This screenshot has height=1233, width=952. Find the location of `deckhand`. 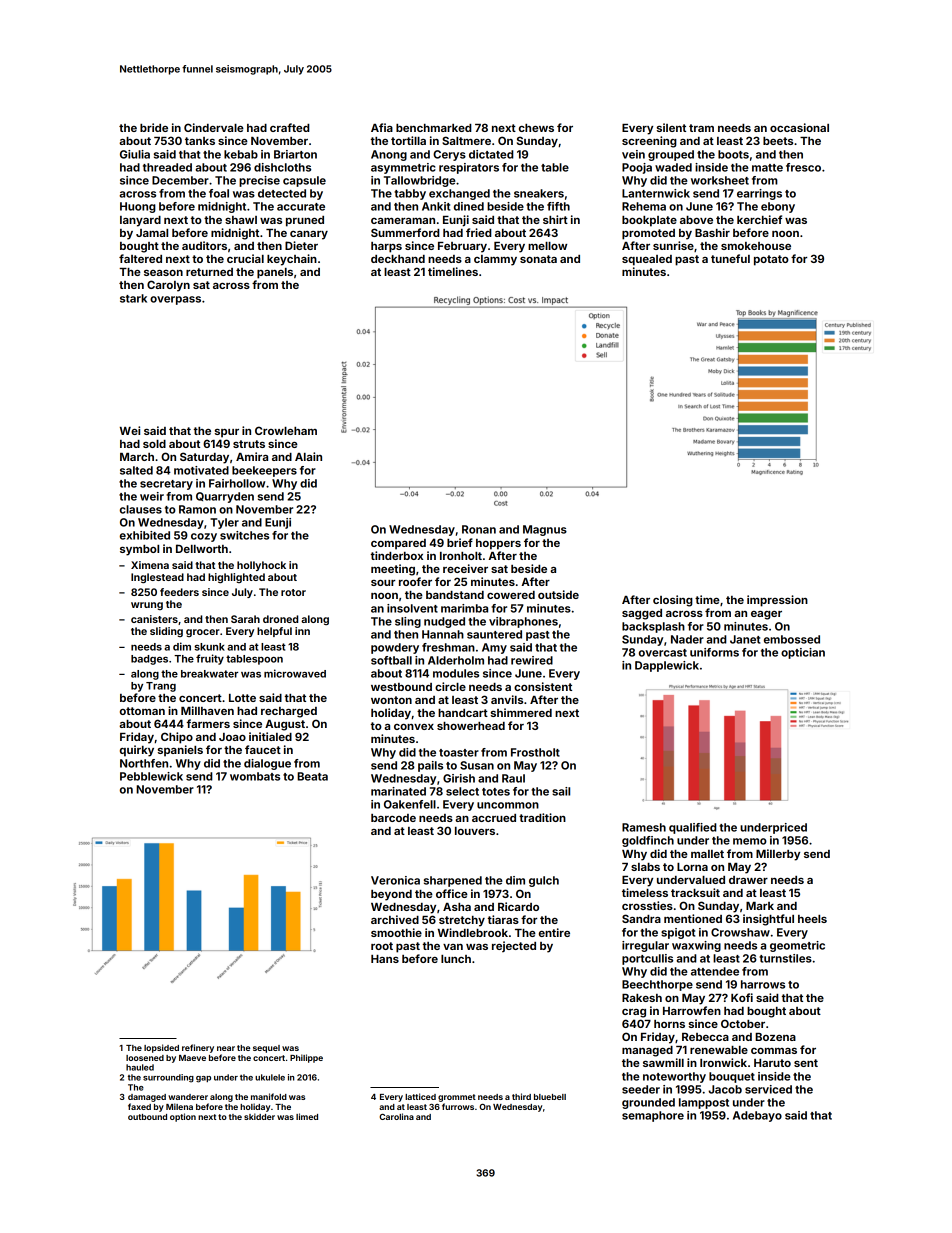

deckhand is located at coordinates (398, 259).
